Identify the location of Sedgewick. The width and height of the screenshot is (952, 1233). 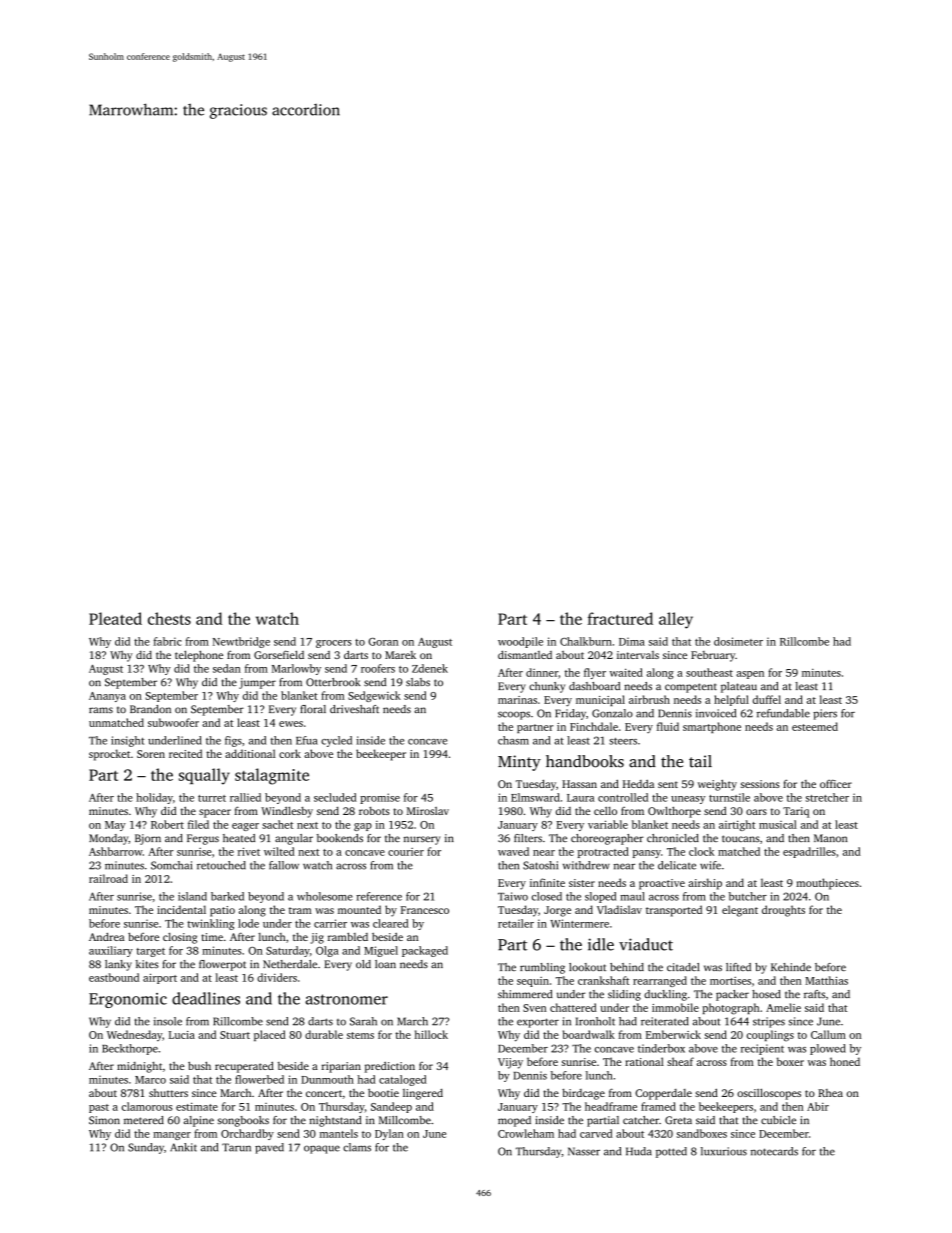
(374, 696).
